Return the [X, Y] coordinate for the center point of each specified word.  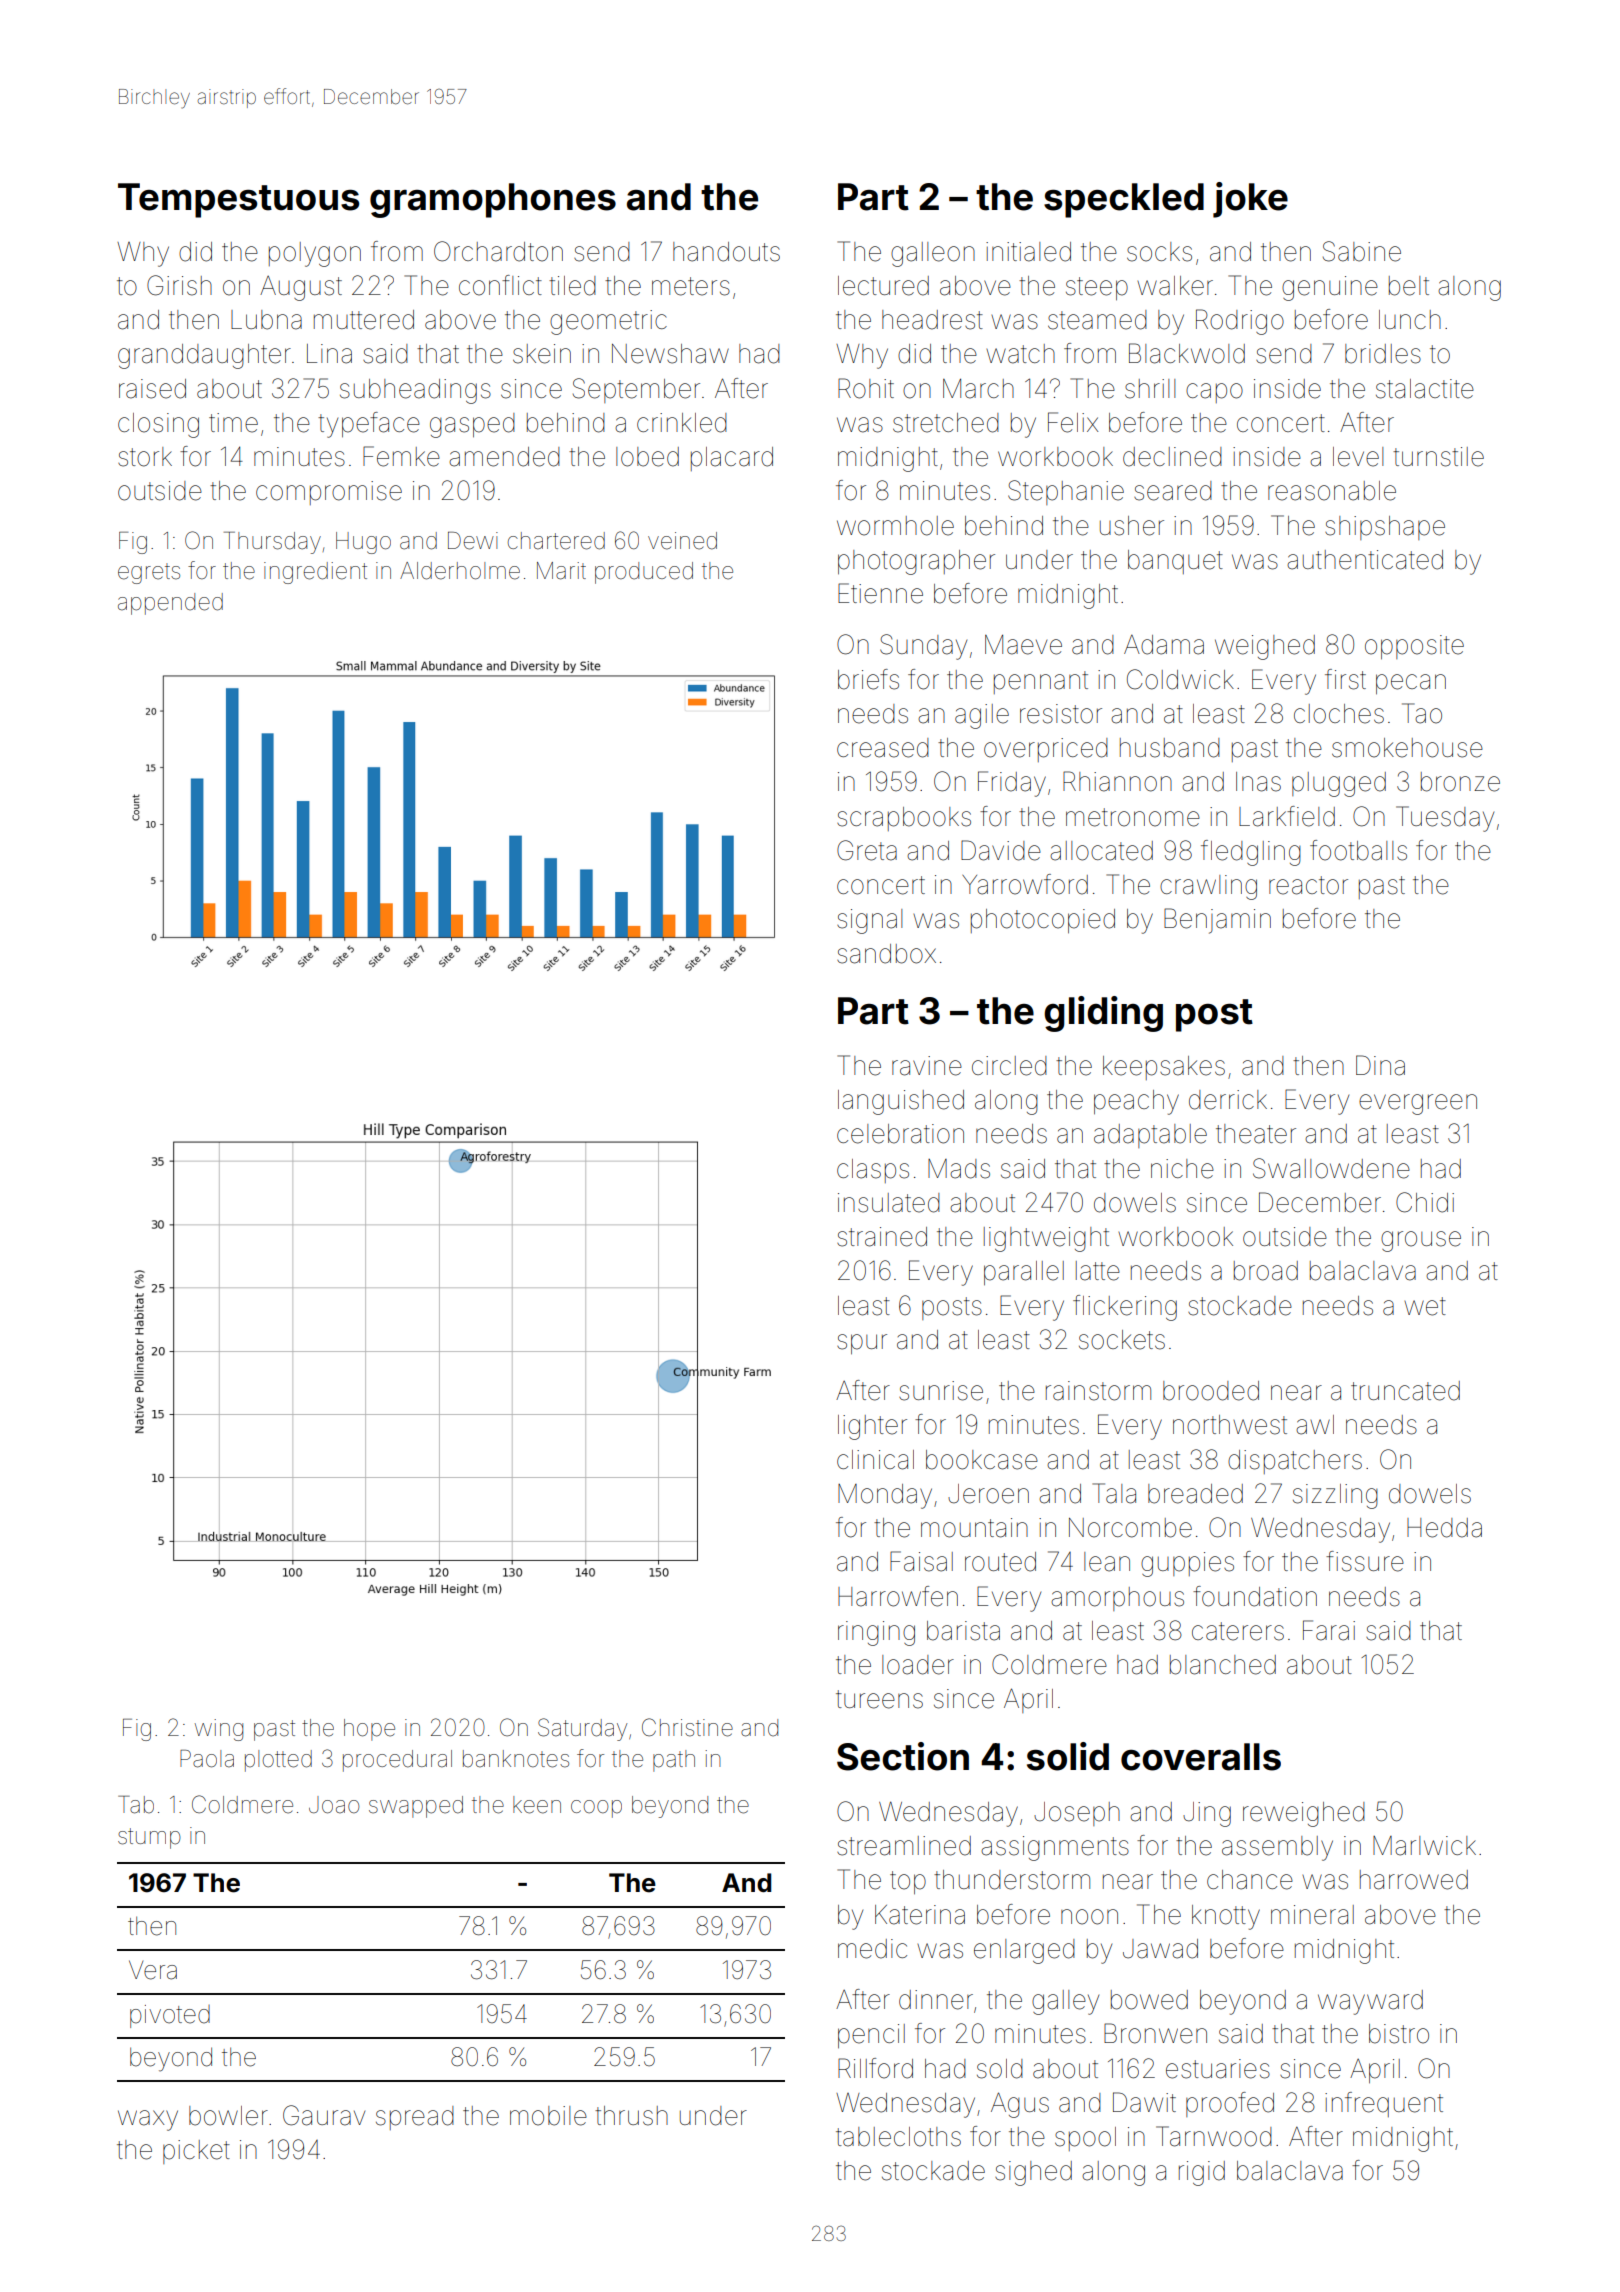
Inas [1258, 782]
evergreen [1418, 1104]
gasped [472, 425]
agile [982, 716]
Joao [334, 1805]
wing [219, 1730]
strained [882, 1237]
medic [872, 1949]
